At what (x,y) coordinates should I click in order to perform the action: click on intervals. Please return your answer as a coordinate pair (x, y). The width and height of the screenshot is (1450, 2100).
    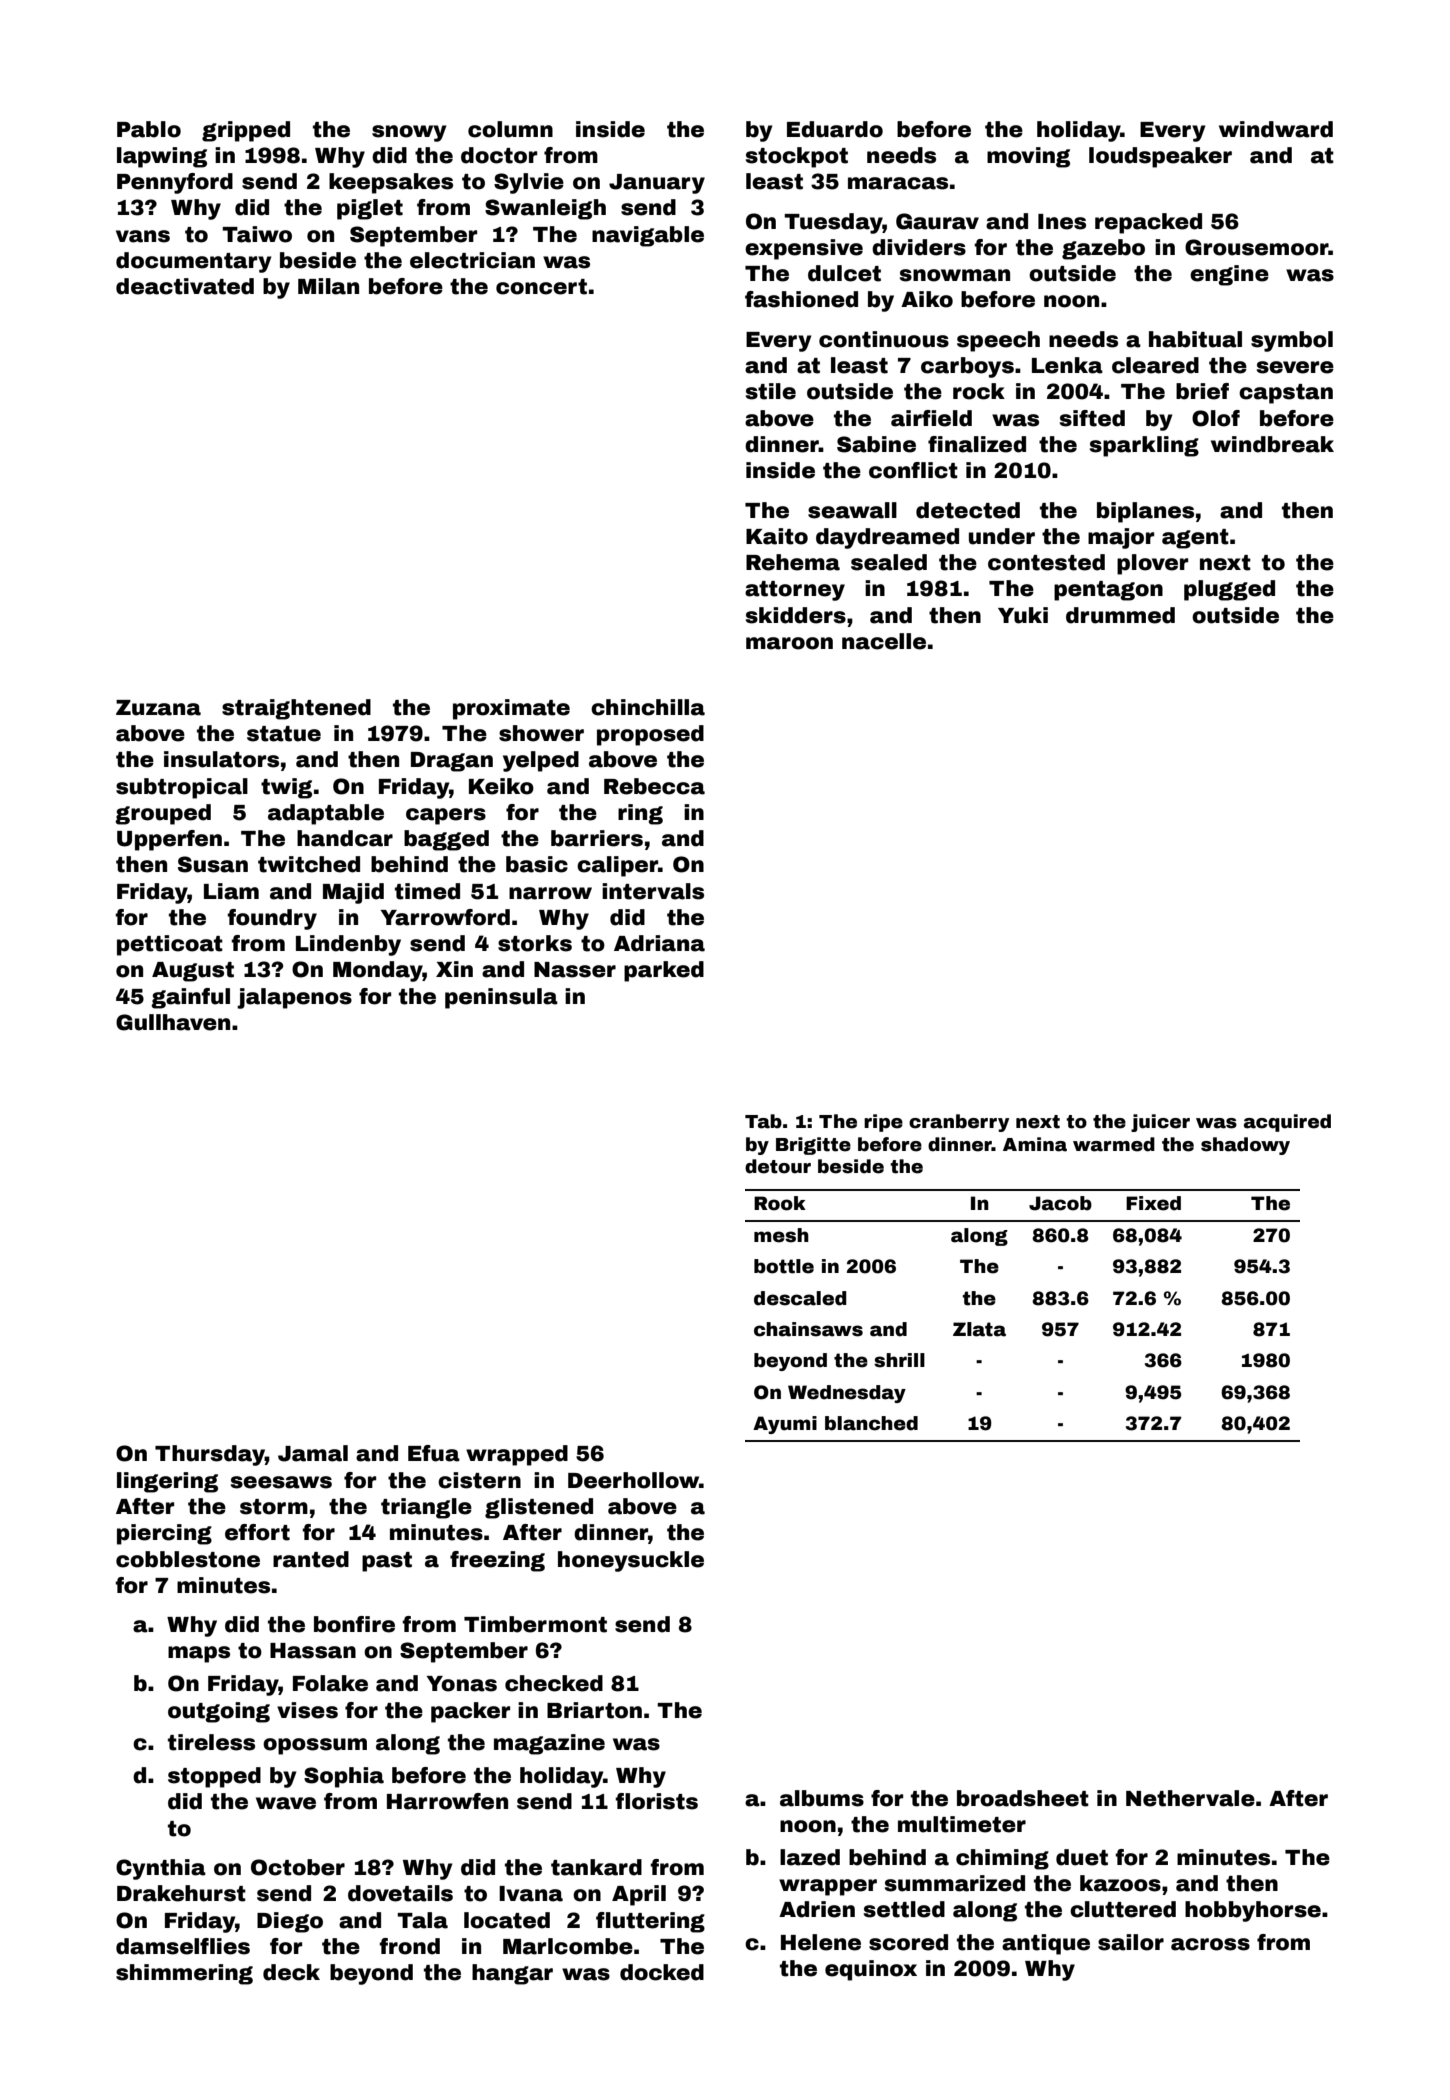
    Looking at the image, I should click on (653, 891).
